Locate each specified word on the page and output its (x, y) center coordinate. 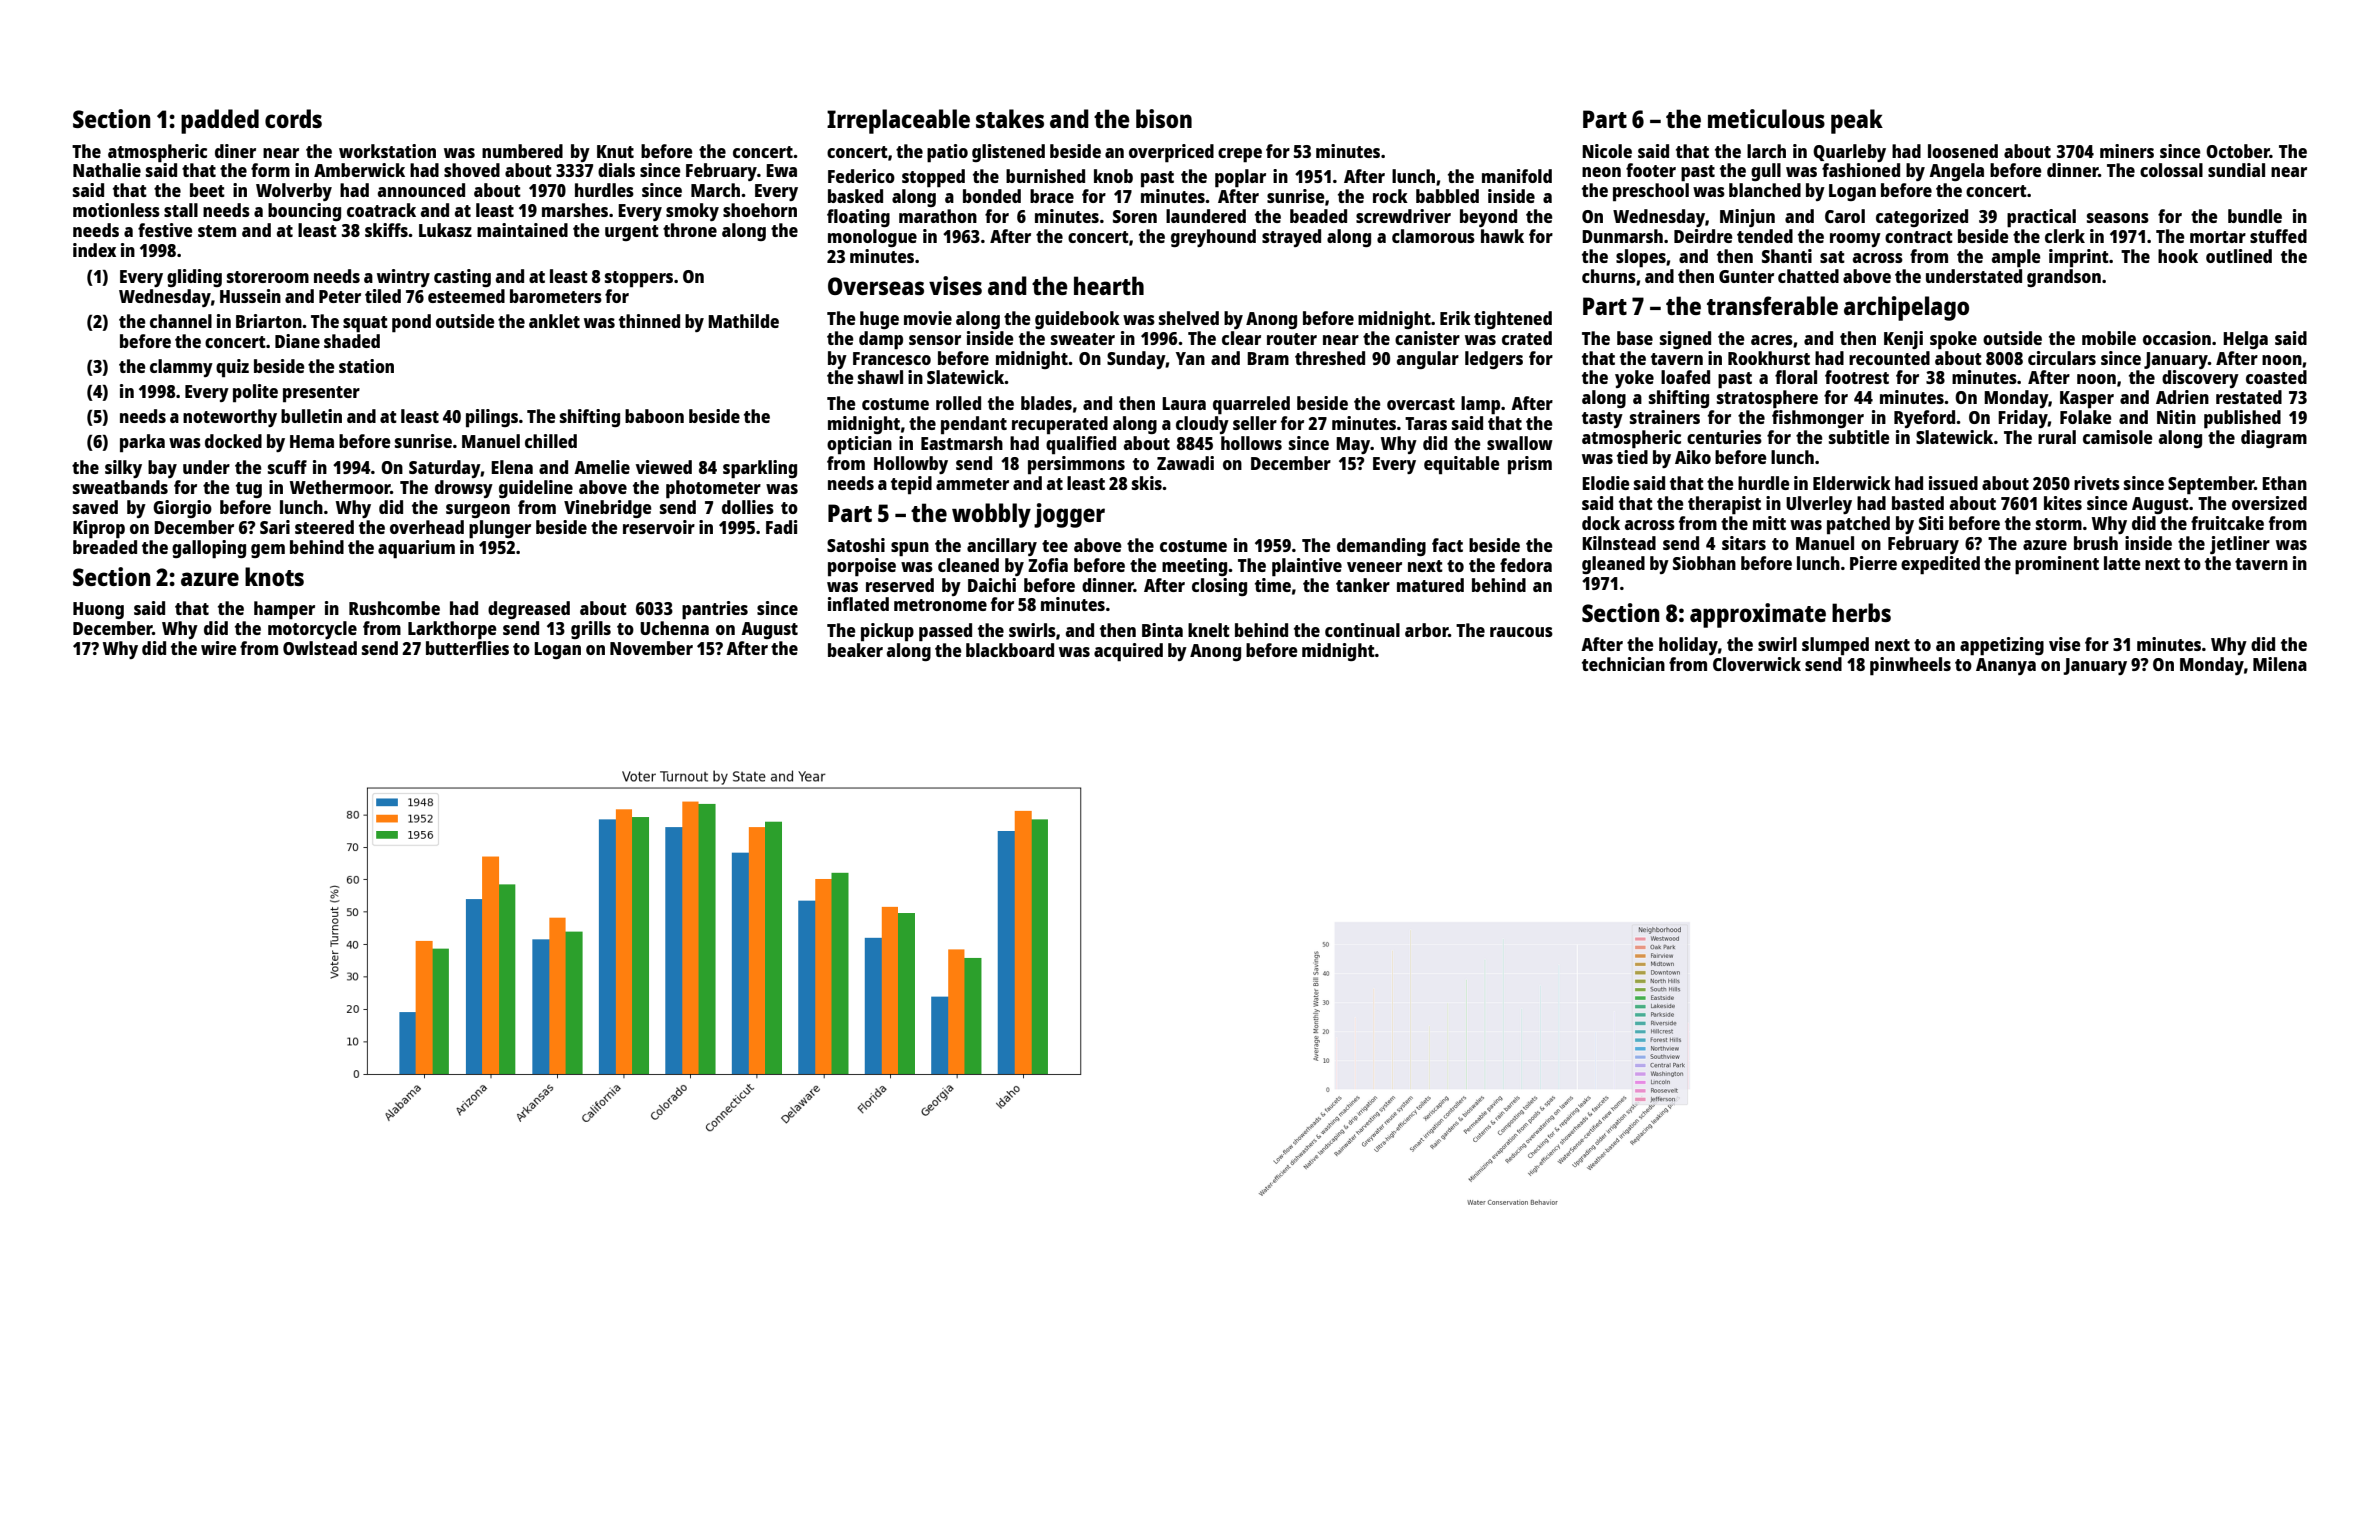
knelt (1209, 630)
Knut (615, 151)
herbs (1861, 612)
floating (858, 218)
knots (274, 576)
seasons (2118, 218)
